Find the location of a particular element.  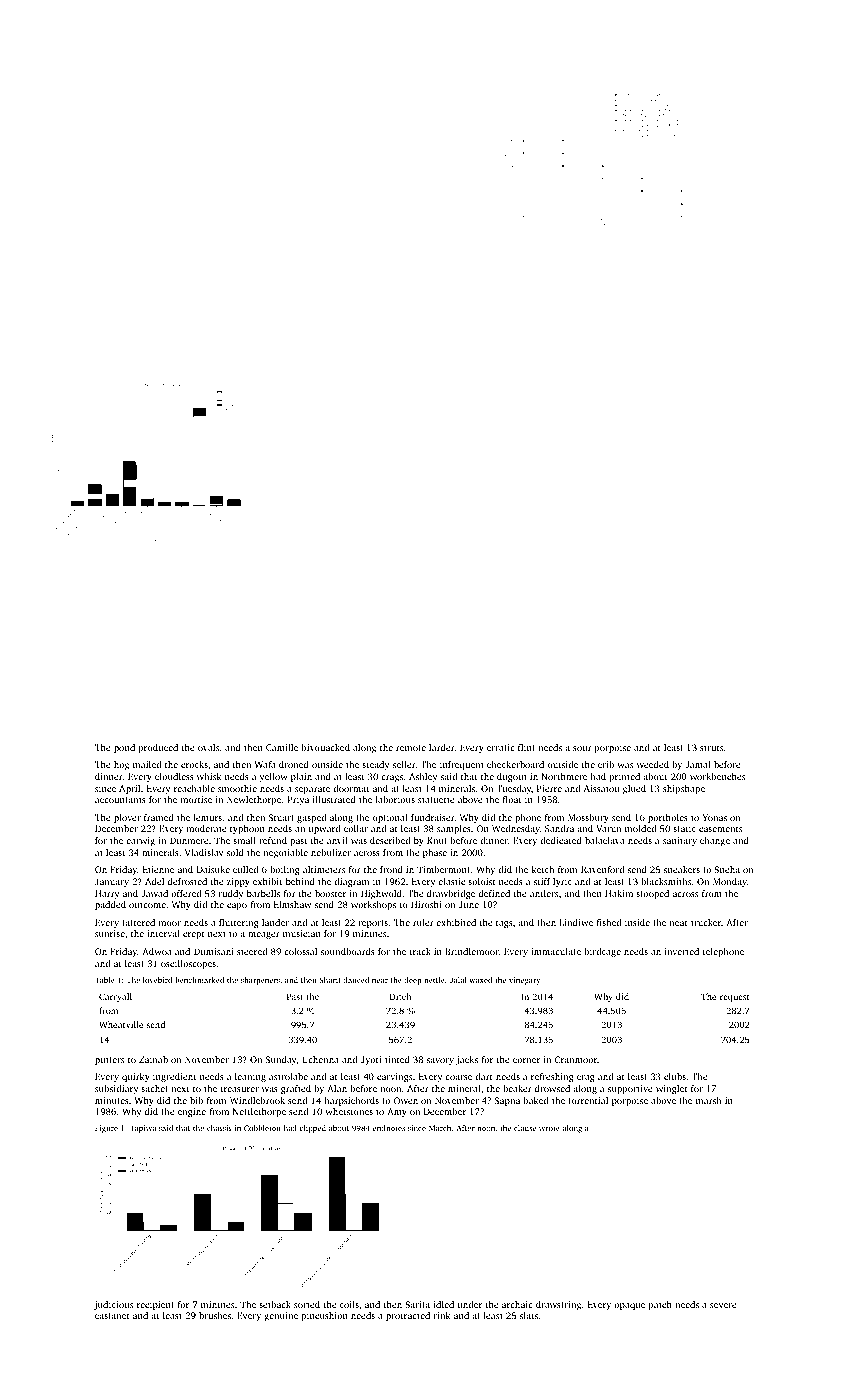

Stuart is located at coordinates (281, 817).
